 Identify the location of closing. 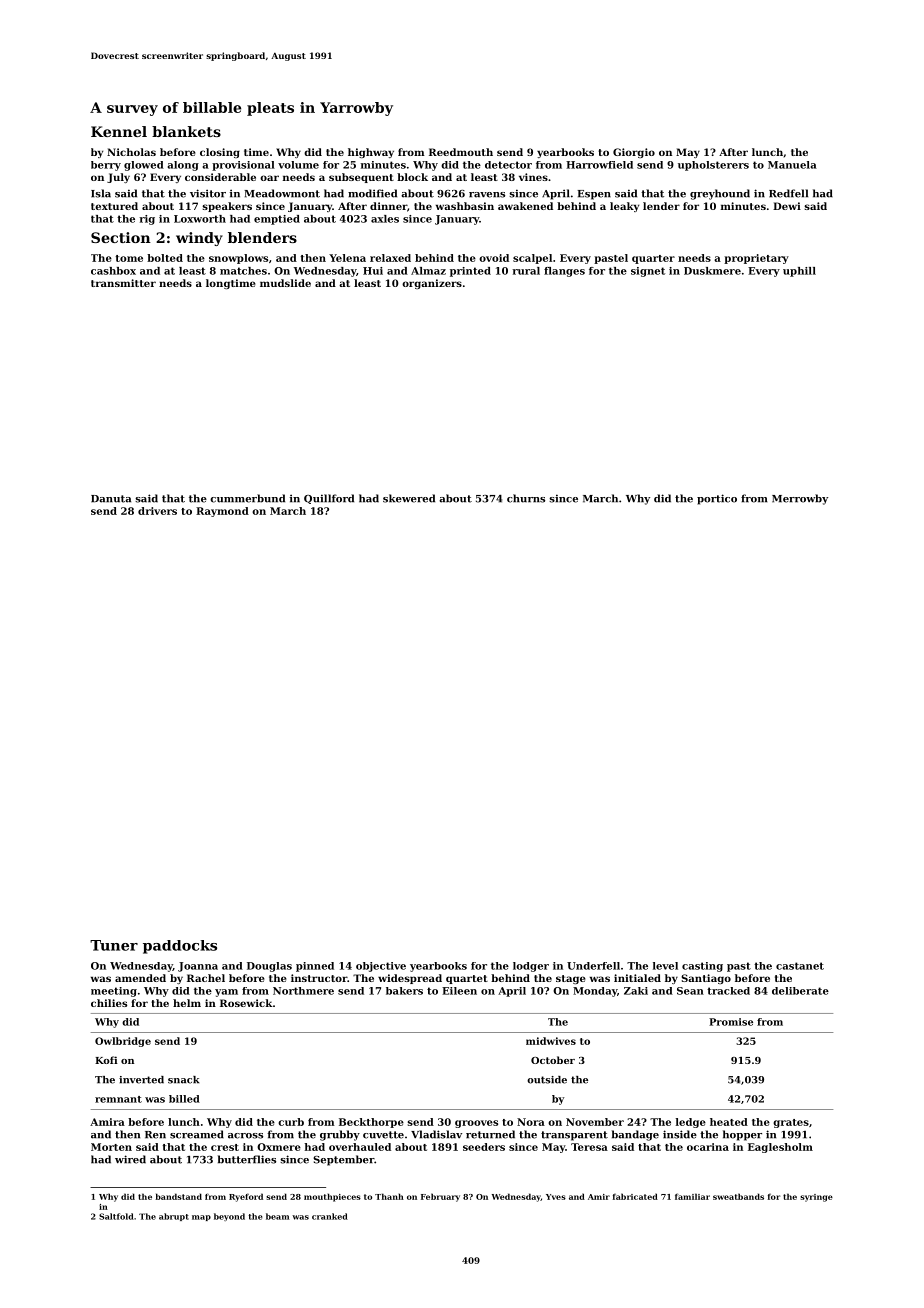
(220, 153).
